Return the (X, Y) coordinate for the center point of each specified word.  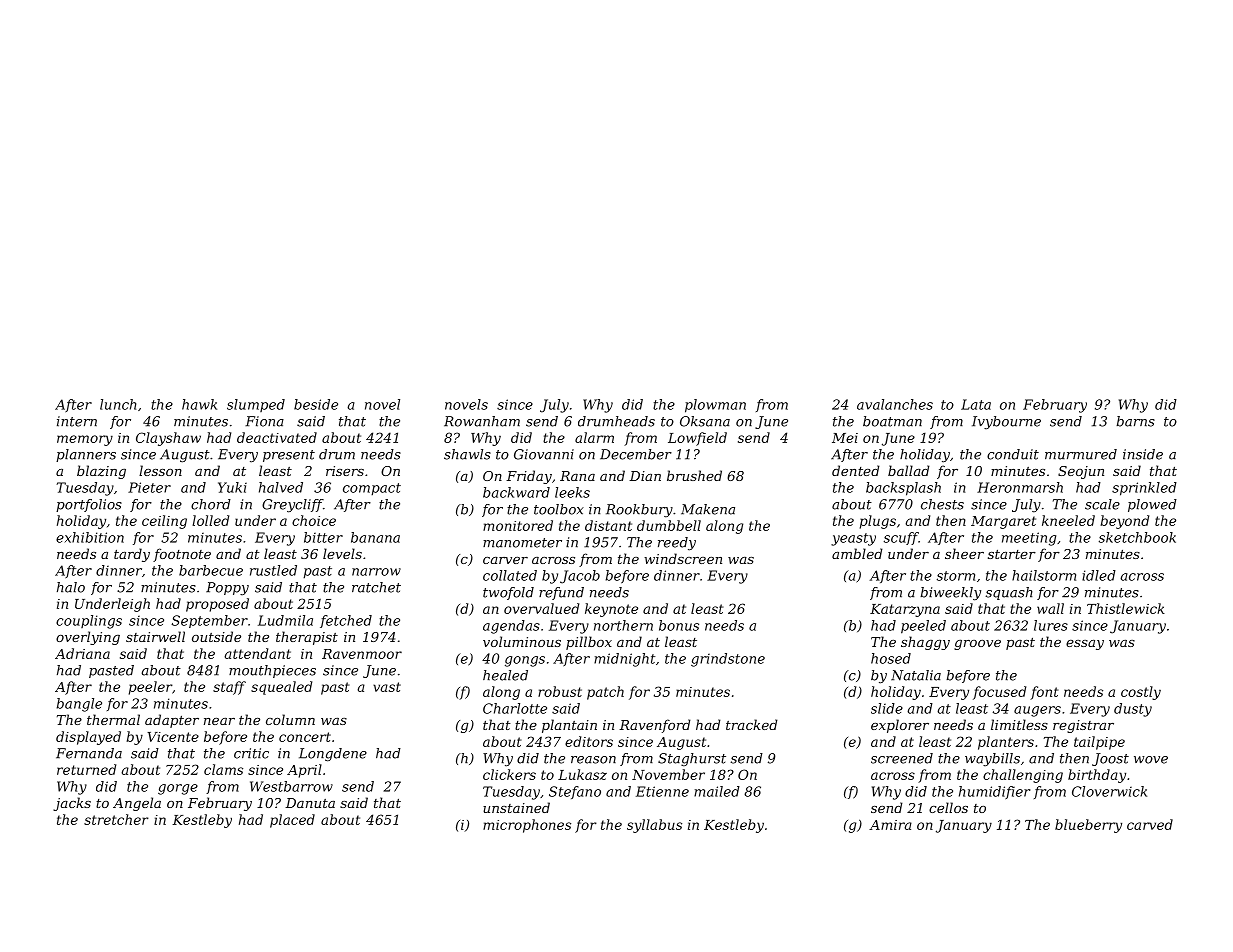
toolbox (559, 509)
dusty (1133, 710)
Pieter (149, 487)
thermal (113, 719)
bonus (679, 625)
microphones (527, 826)
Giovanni (544, 454)
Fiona (264, 421)
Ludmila (285, 620)
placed (292, 821)
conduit (1013, 454)
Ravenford (655, 726)
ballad (909, 470)
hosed (891, 658)
